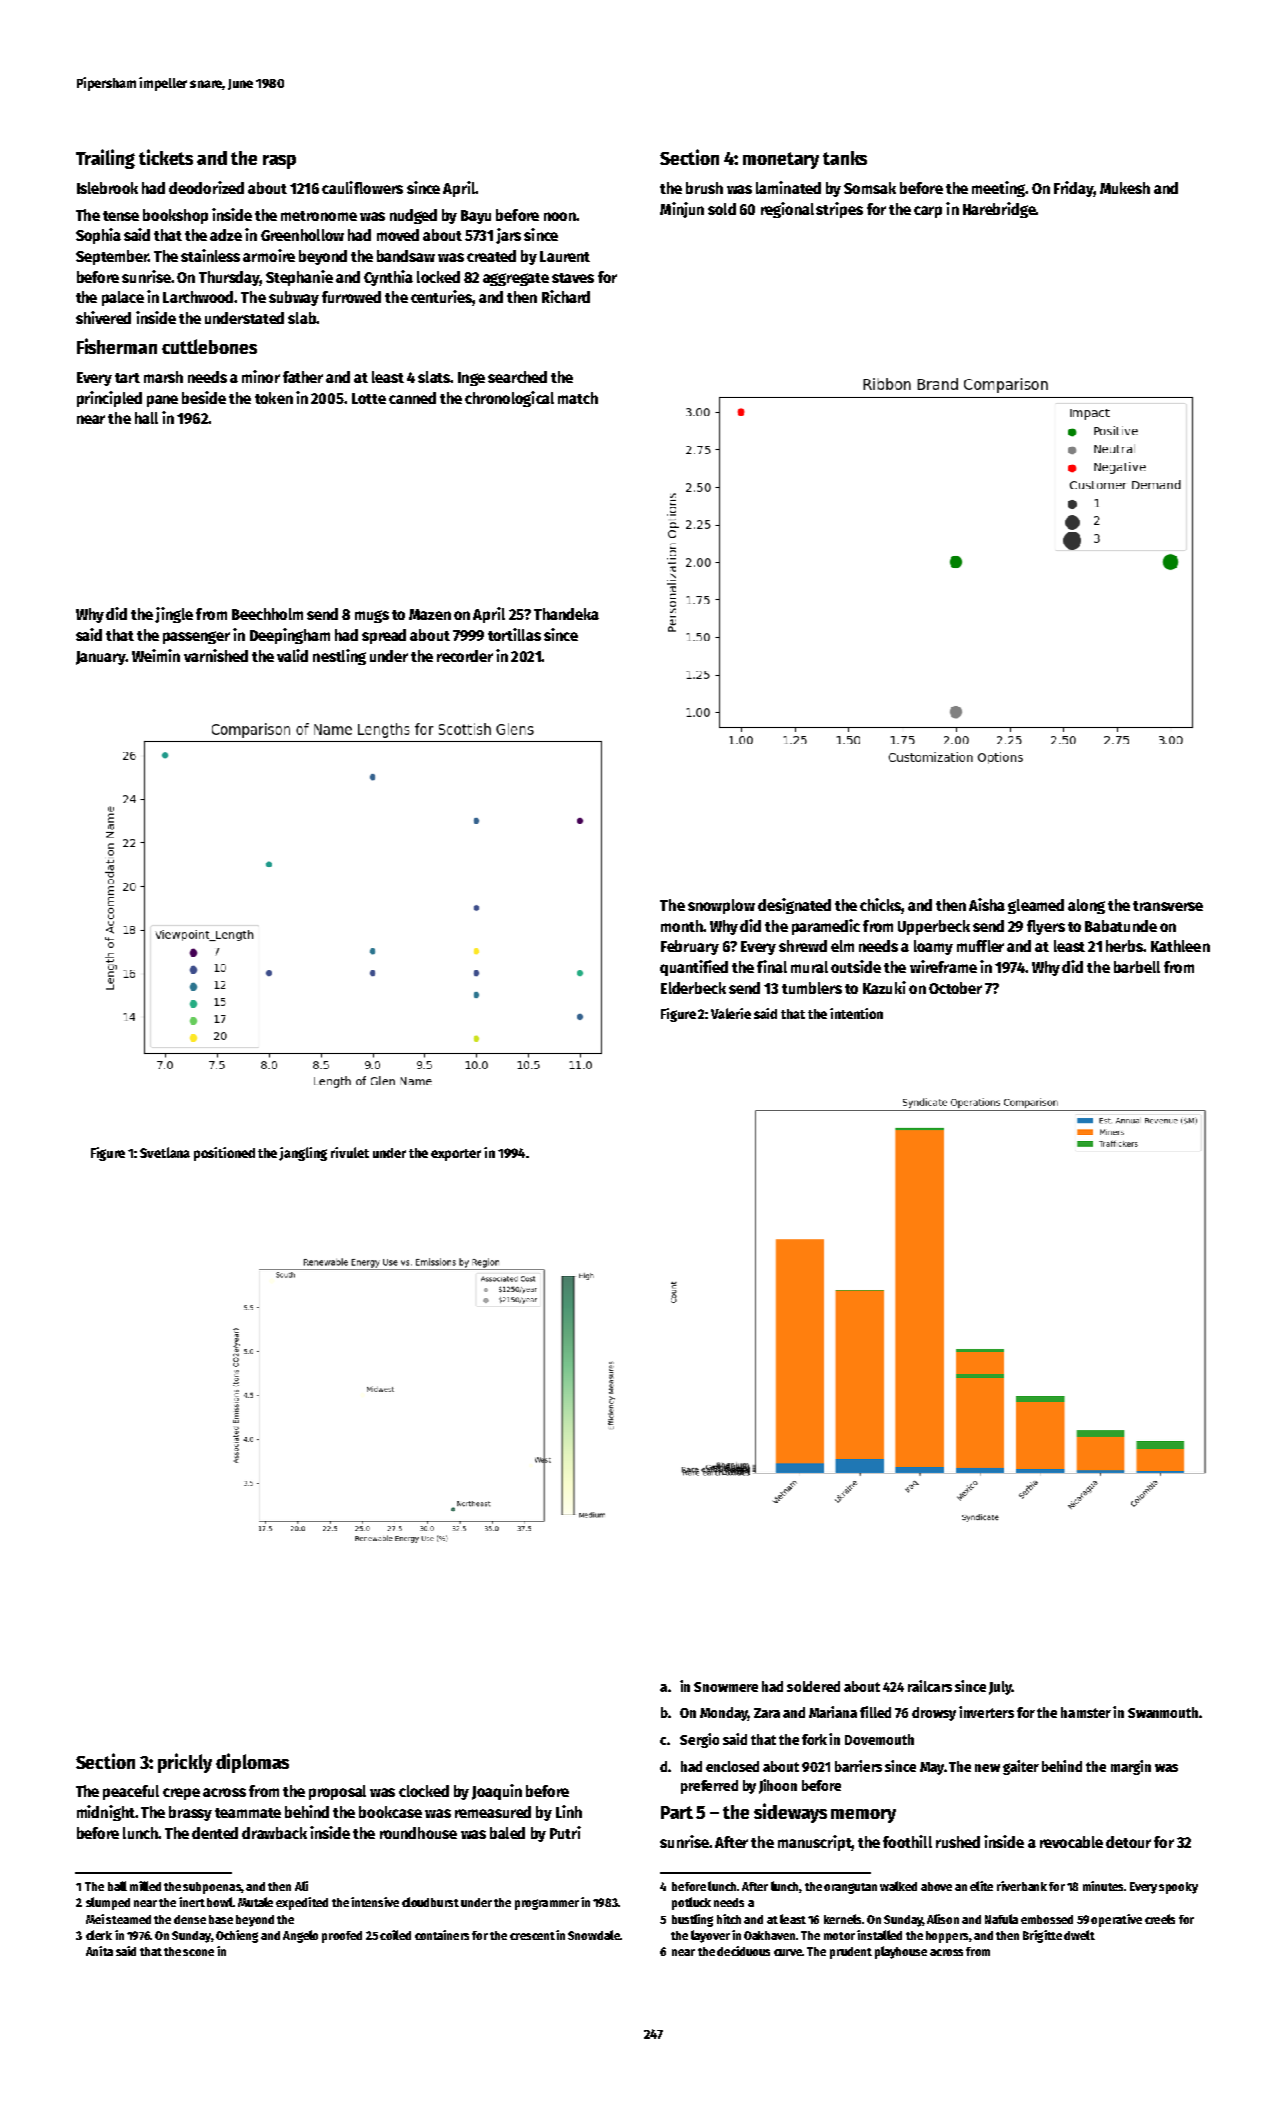 Image resolution: width=1288 pixels, height=2121 pixels. Describe the element at coordinates (856, 1013) in the screenshot. I see `intention` at that location.
